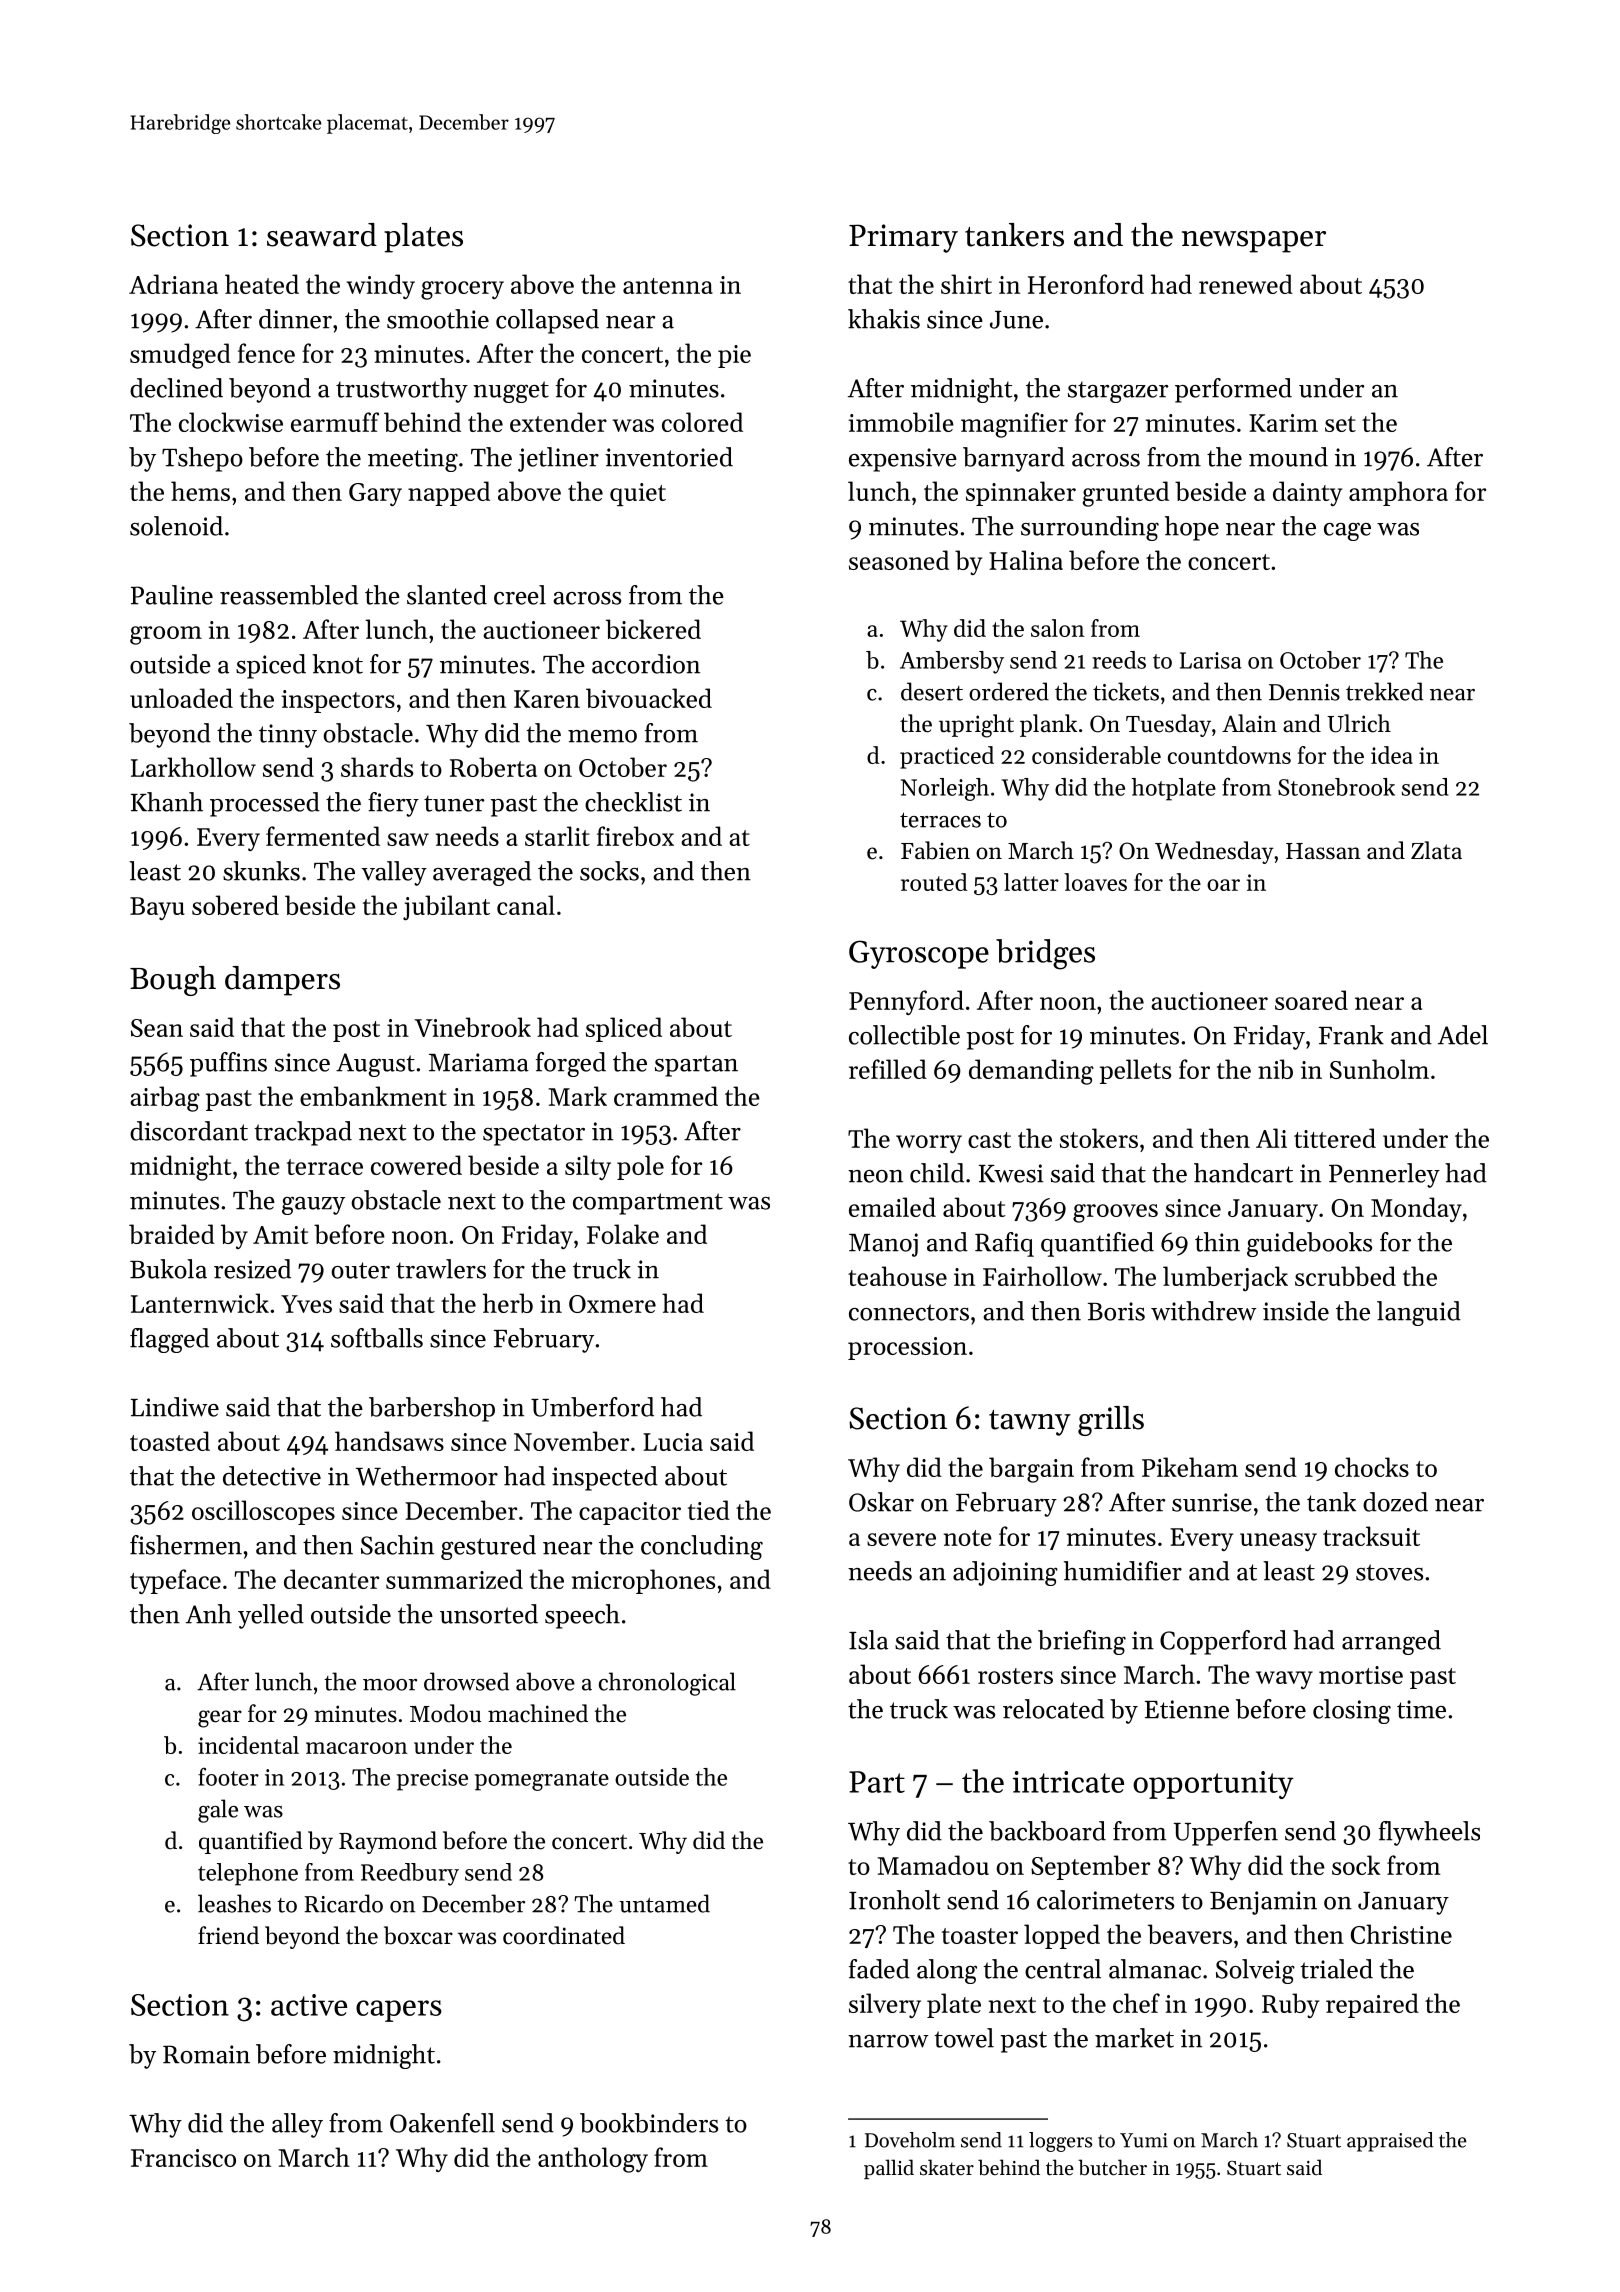 This screenshot has width=1620, height=2292. Describe the element at coordinates (884, 319) in the screenshot. I see `khakis` at that location.
